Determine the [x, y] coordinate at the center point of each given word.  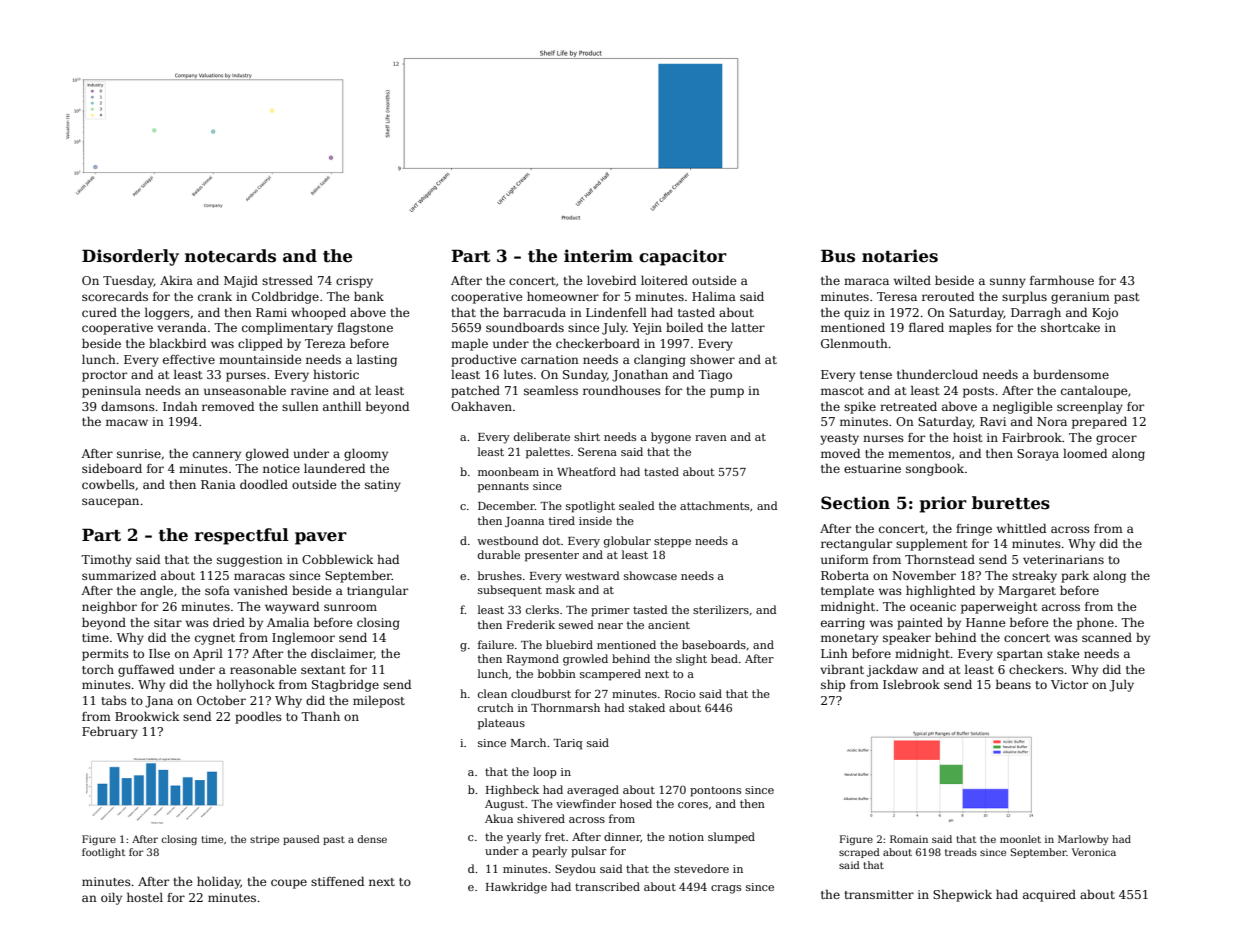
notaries [900, 256]
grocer [1116, 440]
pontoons [715, 791]
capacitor [683, 257]
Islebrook [911, 684]
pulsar [589, 852]
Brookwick [147, 716]
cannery [217, 456]
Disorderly [130, 257]
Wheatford [586, 471]
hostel [145, 897]
